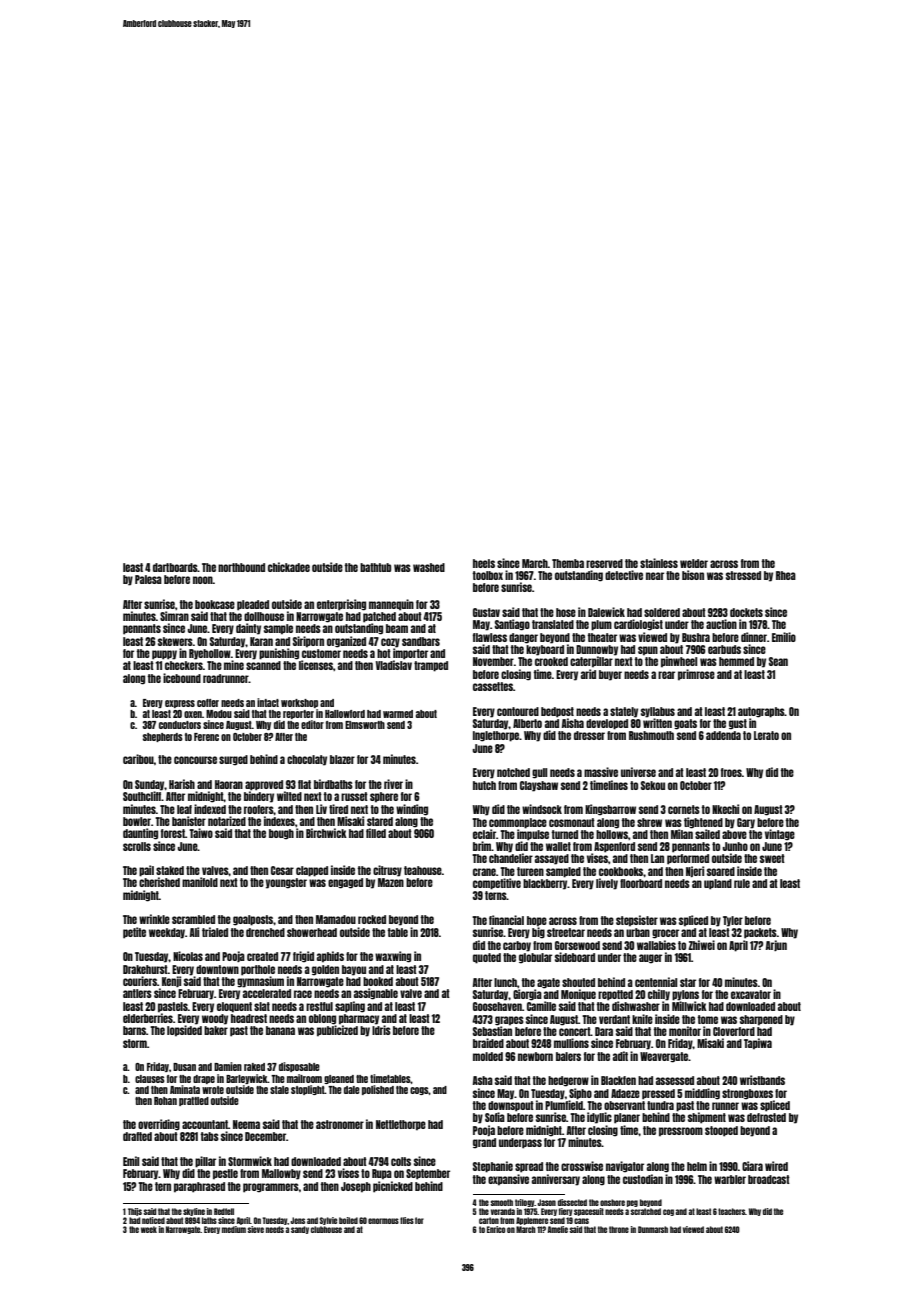  Describe the element at coordinates (375, 567) in the page. I see `bathtub` at that location.
